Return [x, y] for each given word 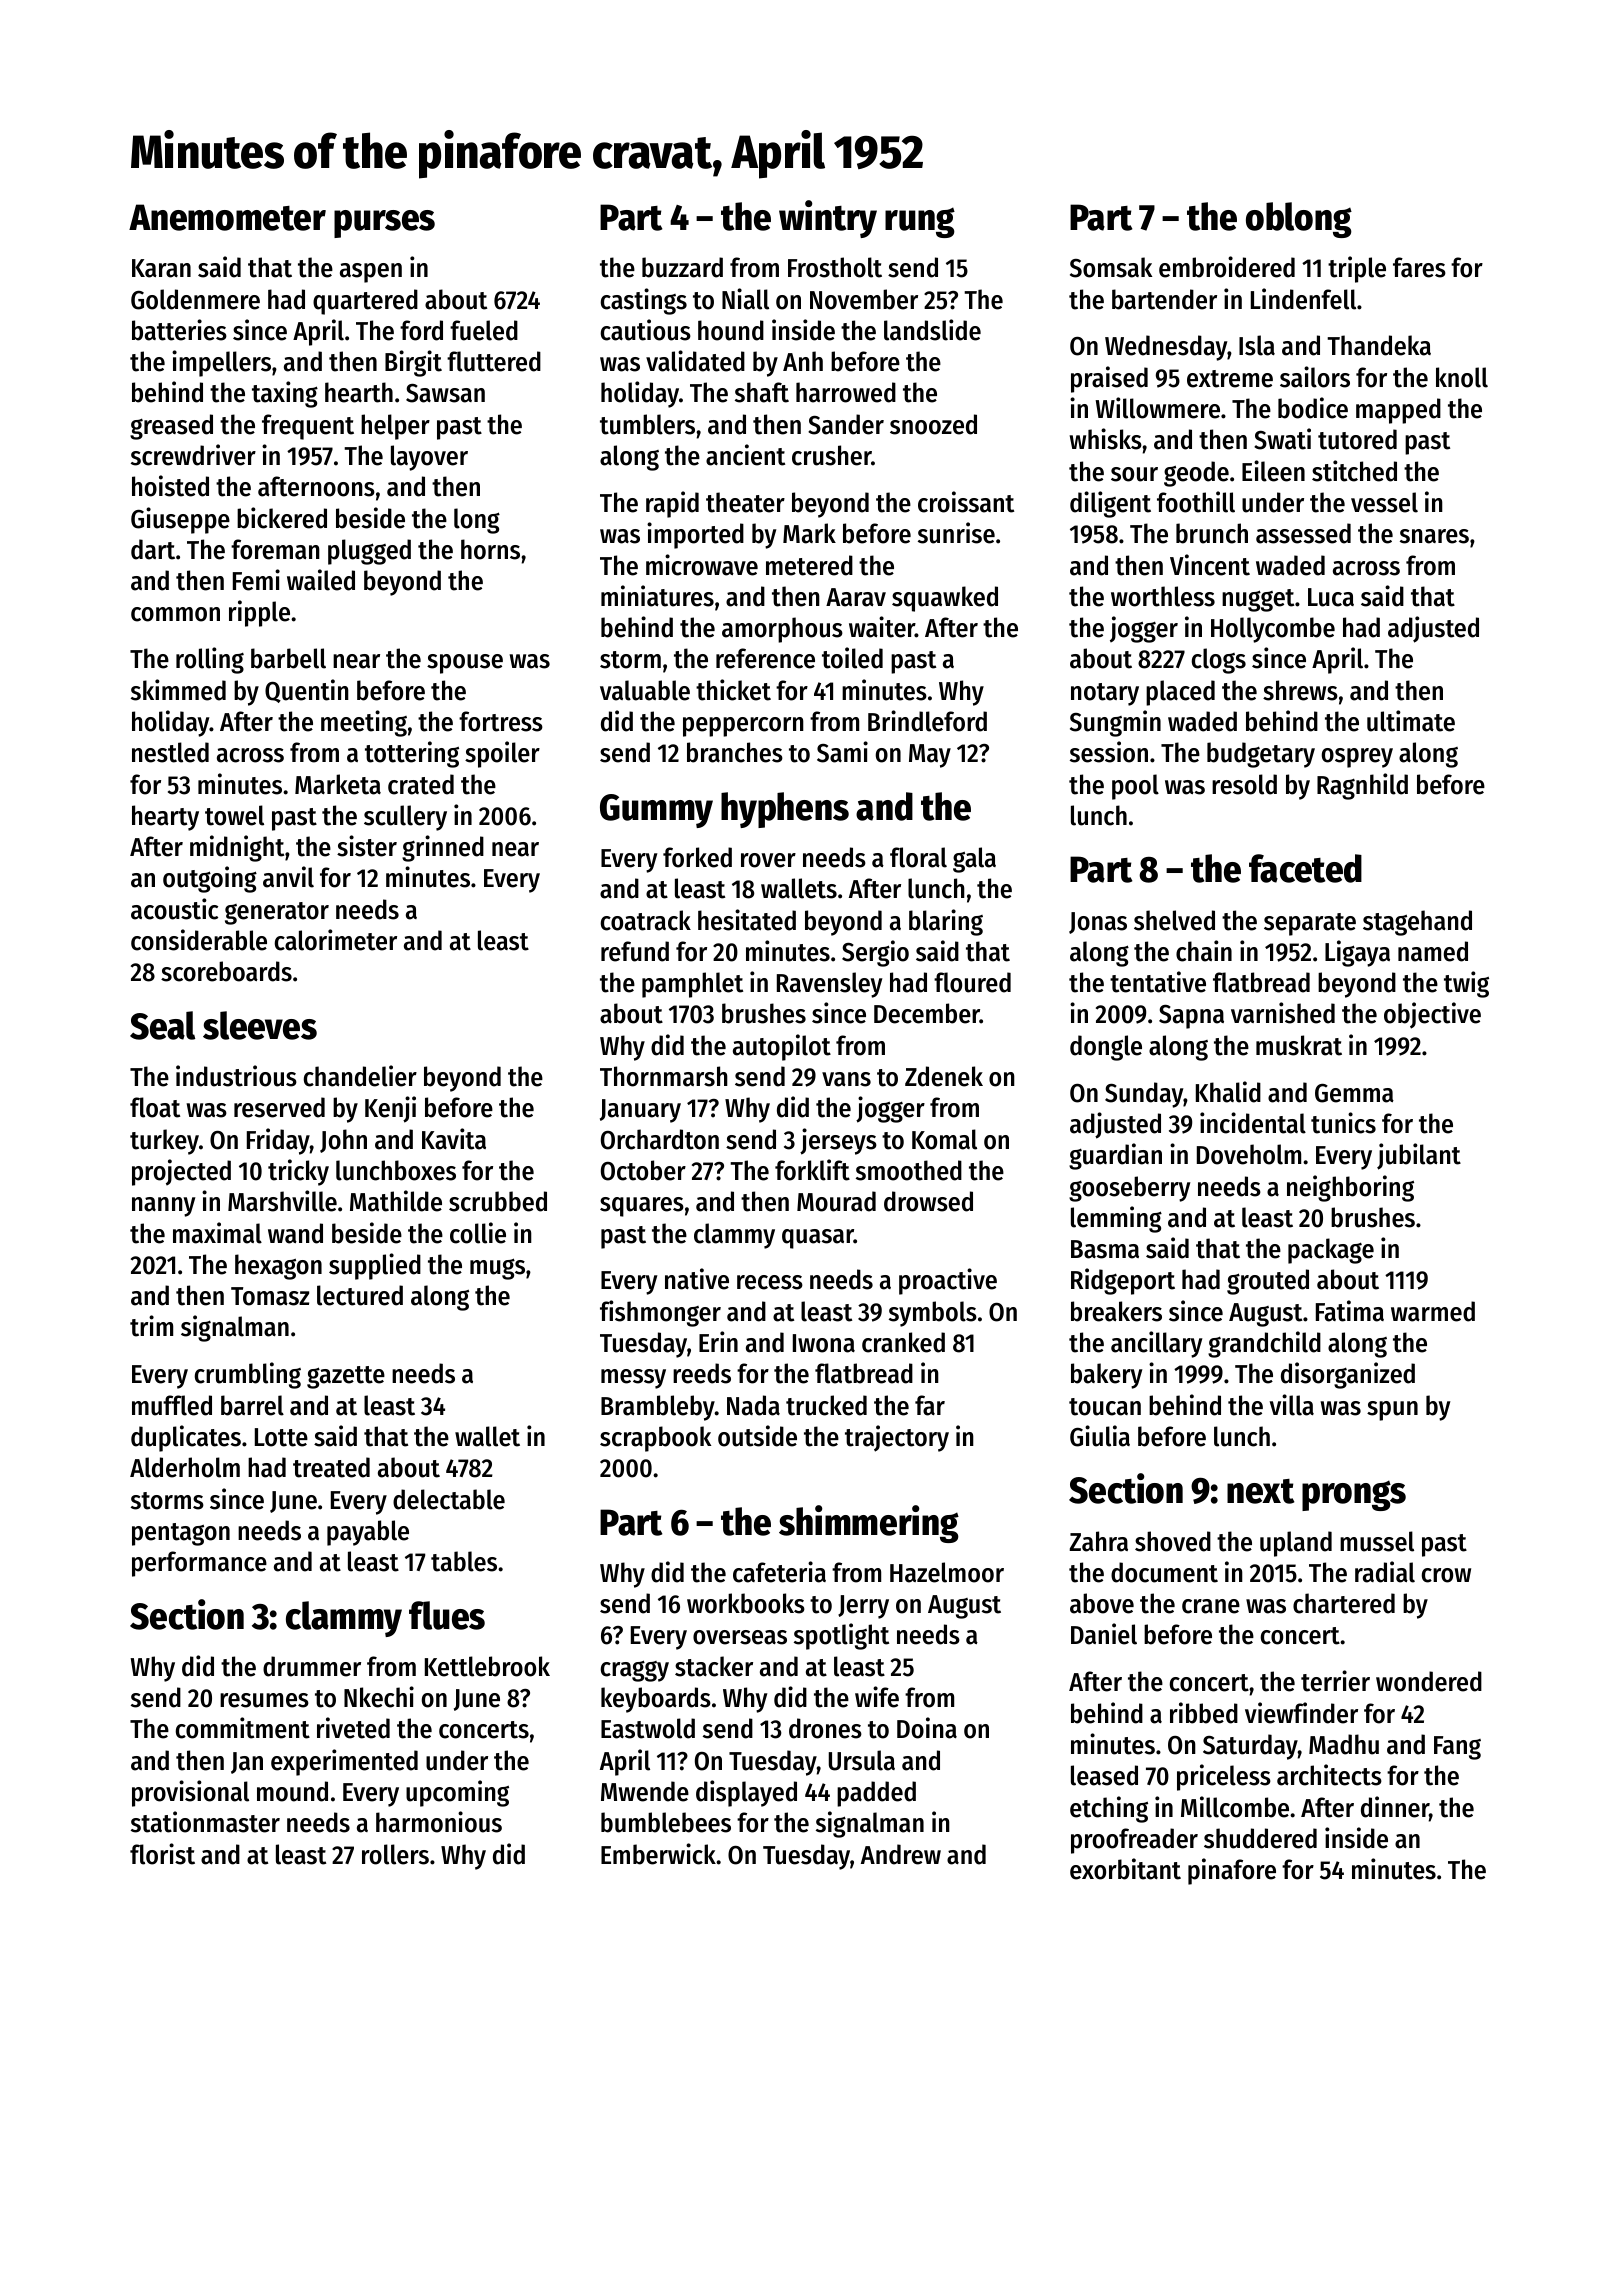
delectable [449, 1499]
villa [1292, 1405]
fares [1419, 267]
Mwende [645, 1791]
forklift [812, 1170]
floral [918, 857]
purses [384, 224]
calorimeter [336, 940]
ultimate [1411, 721]
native [697, 1279]
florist [162, 1854]
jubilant [1419, 1156]
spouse [465, 664]
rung [920, 222]
